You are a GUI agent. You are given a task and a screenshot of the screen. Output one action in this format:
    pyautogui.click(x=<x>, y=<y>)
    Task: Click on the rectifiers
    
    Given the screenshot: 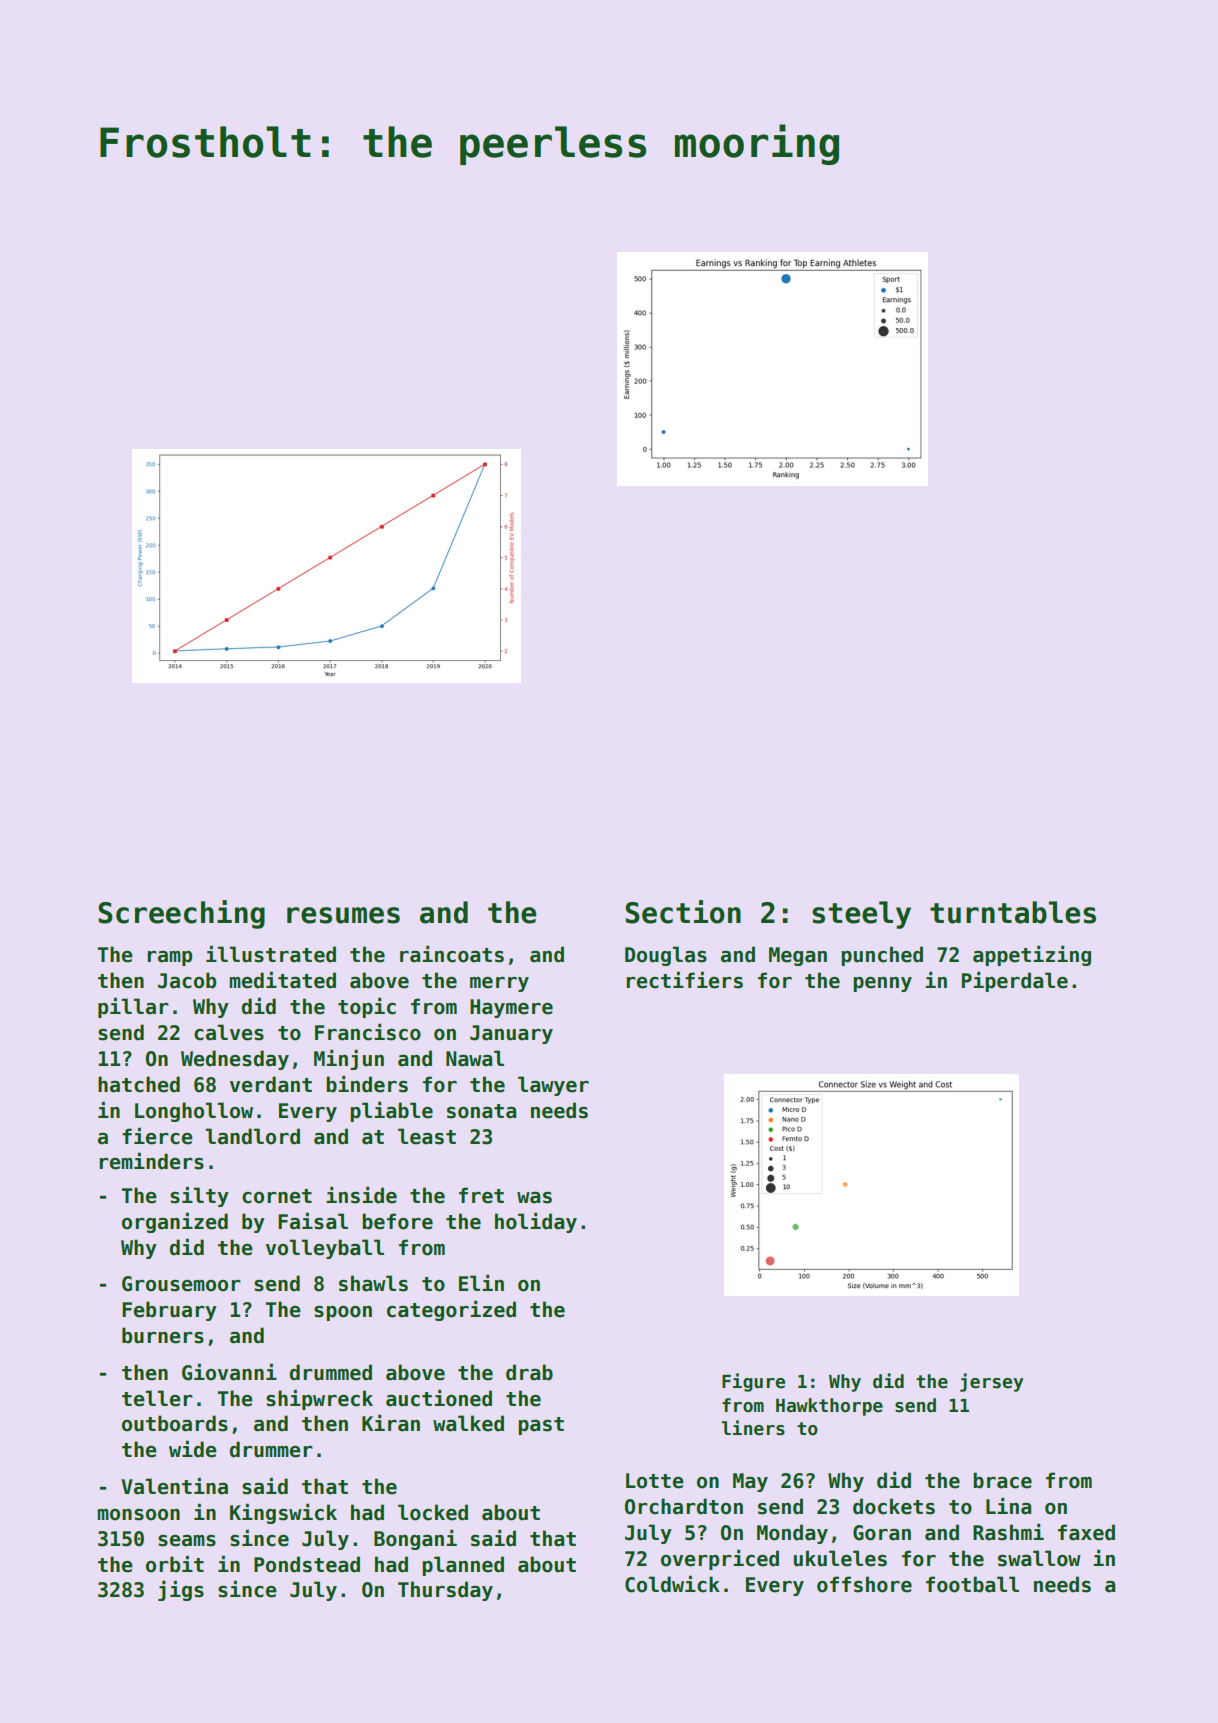 What is the action you would take?
    pyautogui.click(x=684, y=980)
